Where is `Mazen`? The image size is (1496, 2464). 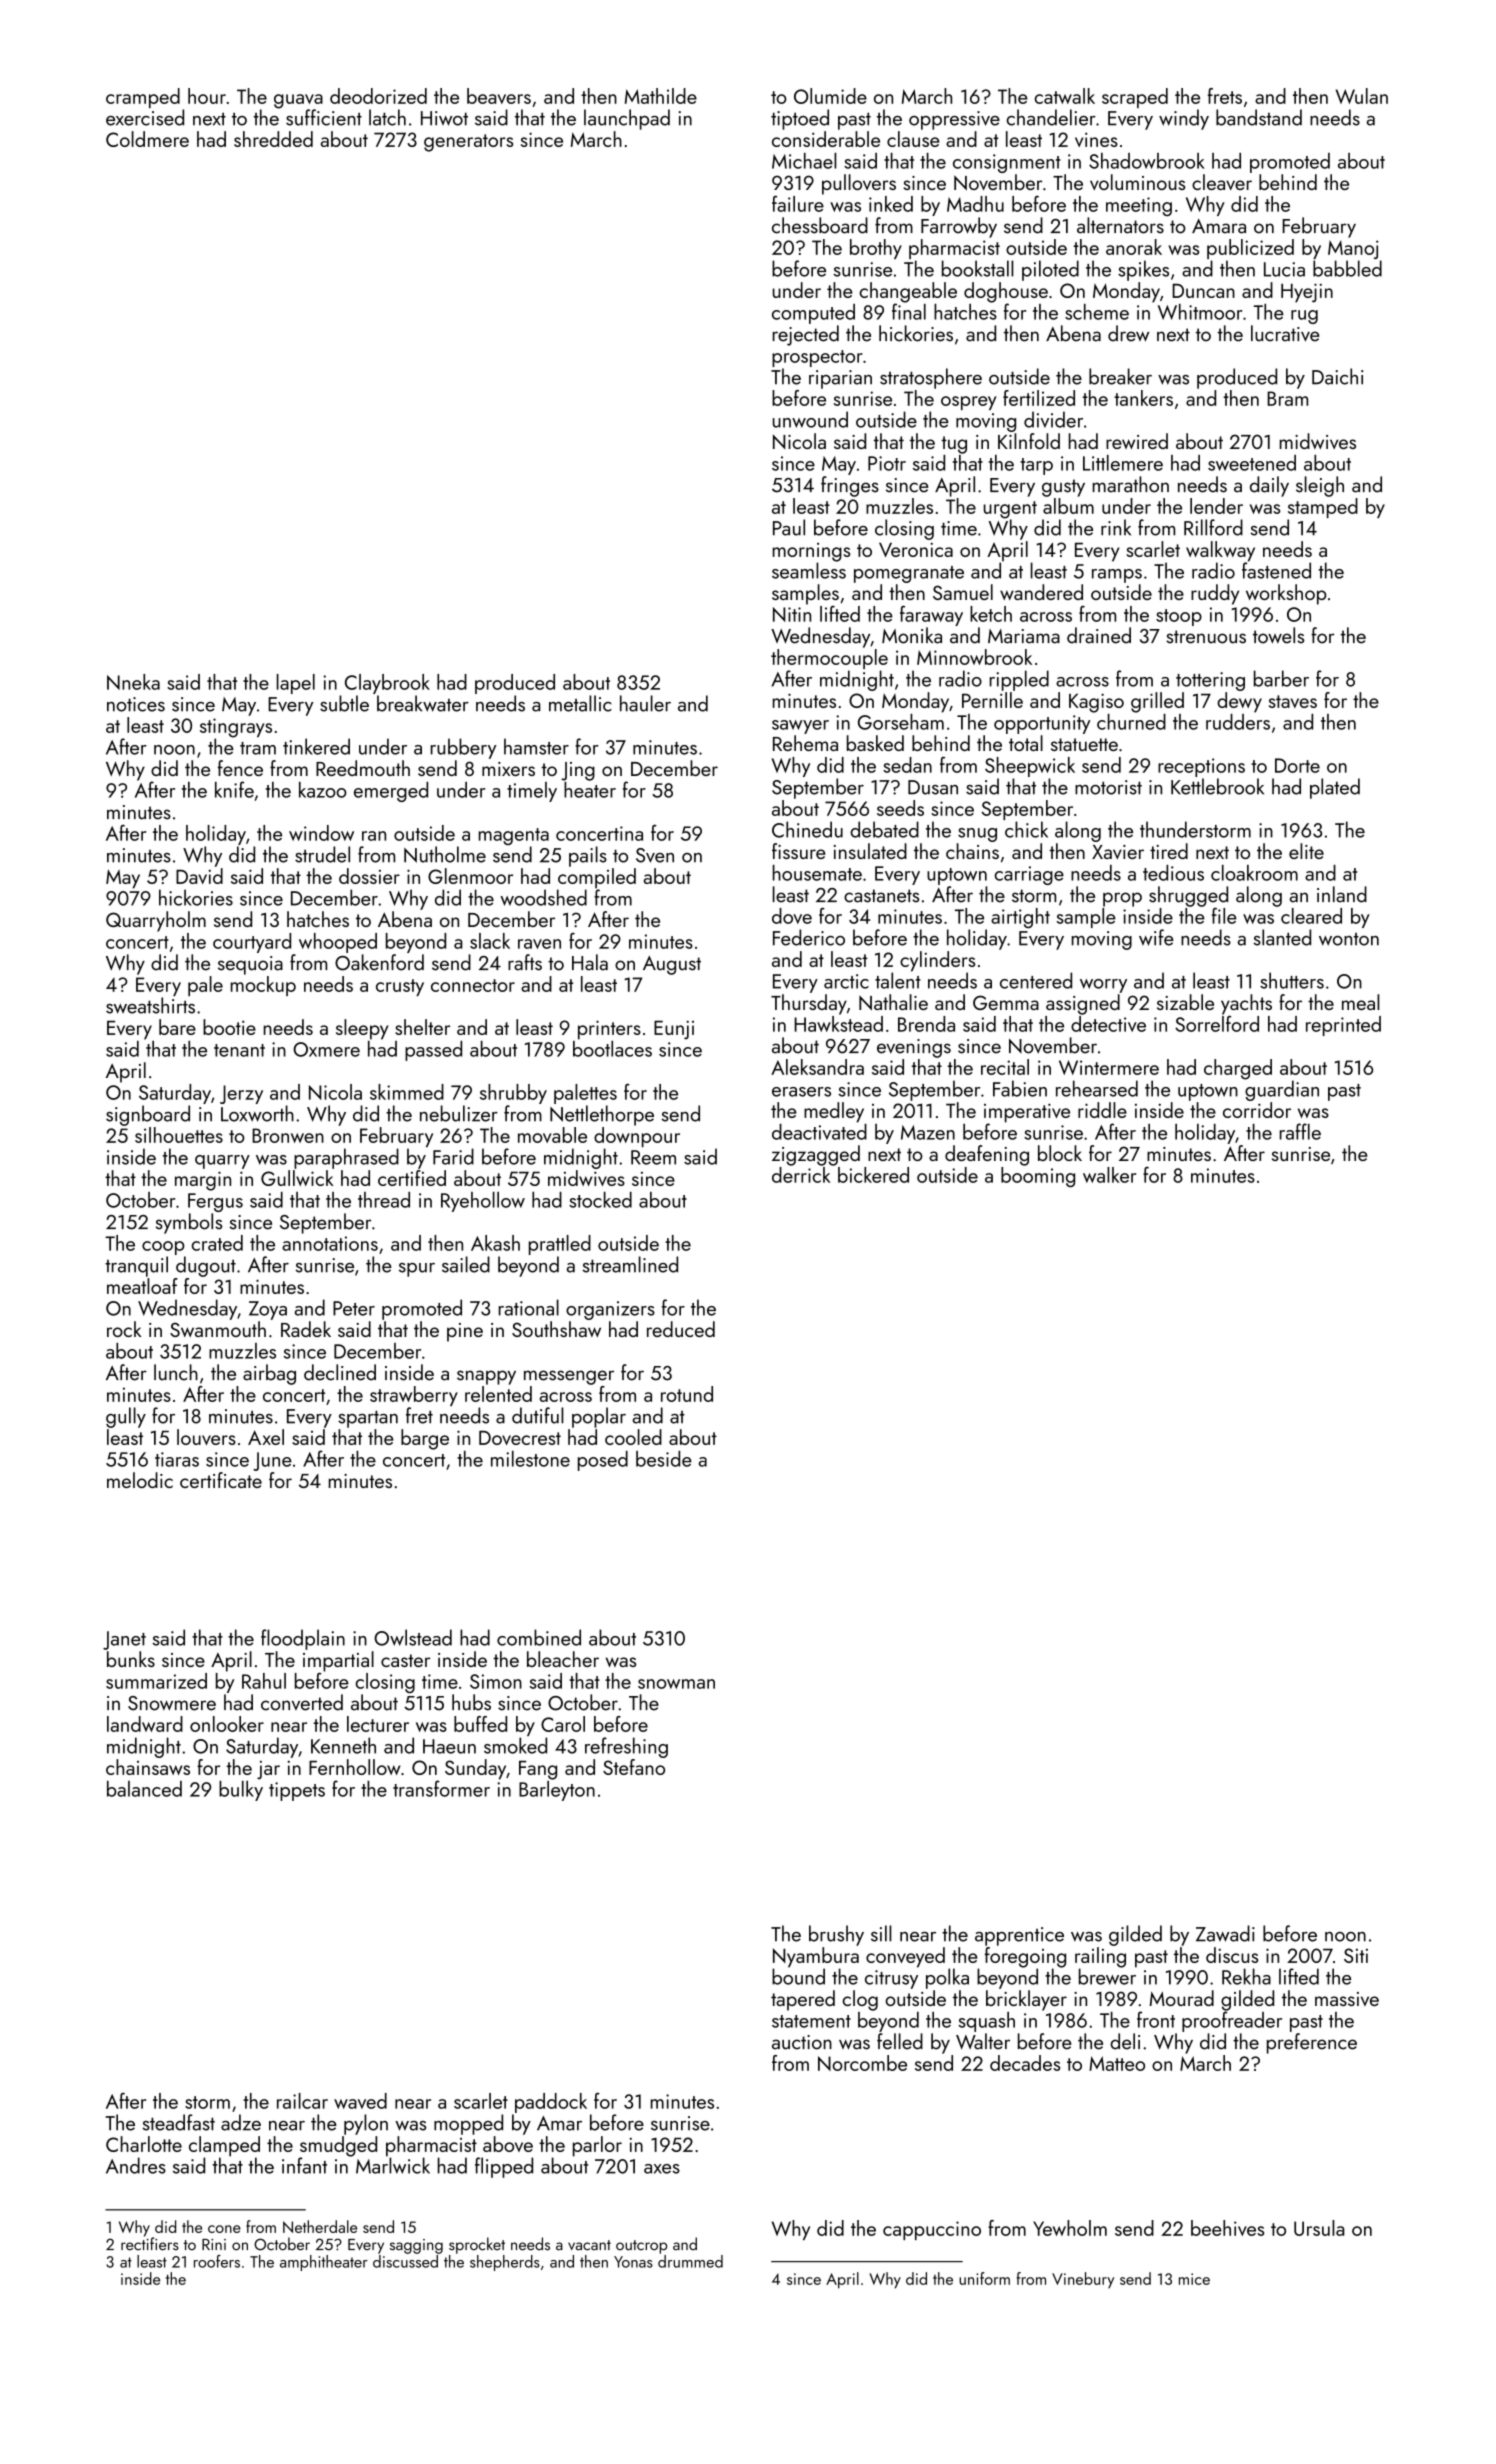
Mazen is located at coordinates (928, 1132).
